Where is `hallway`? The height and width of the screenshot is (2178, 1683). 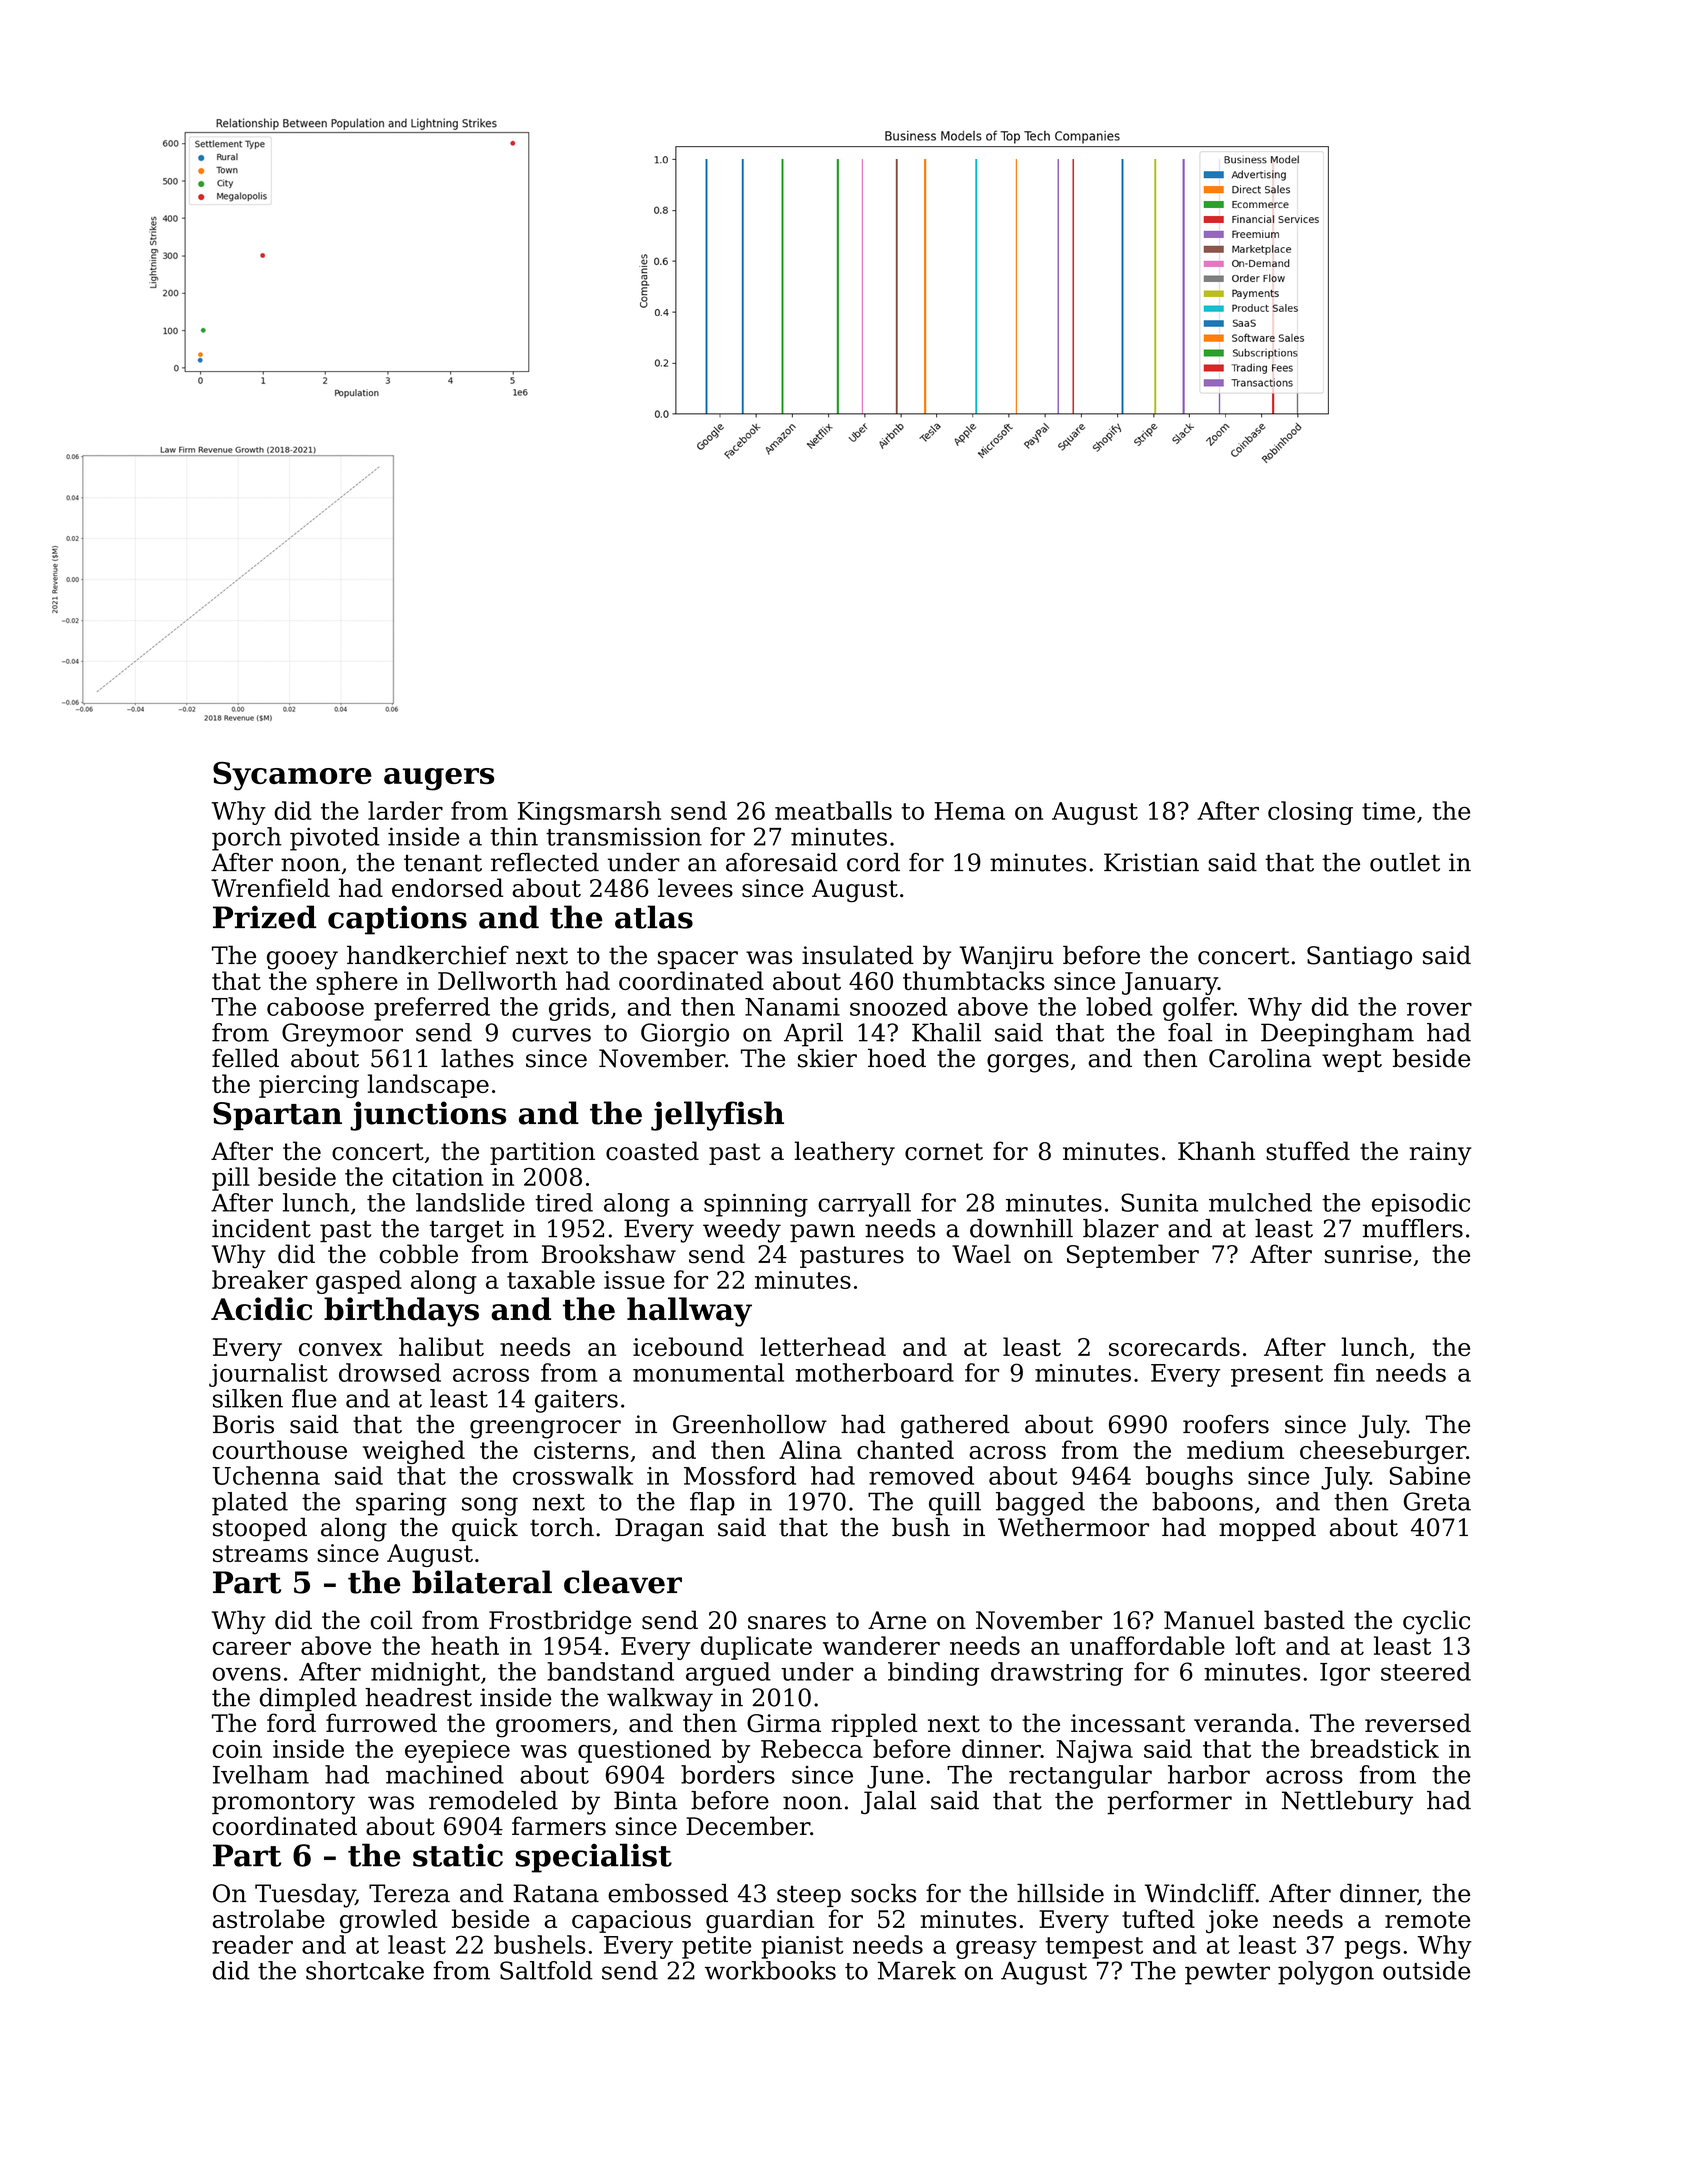
hallway is located at coordinates (689, 1312).
